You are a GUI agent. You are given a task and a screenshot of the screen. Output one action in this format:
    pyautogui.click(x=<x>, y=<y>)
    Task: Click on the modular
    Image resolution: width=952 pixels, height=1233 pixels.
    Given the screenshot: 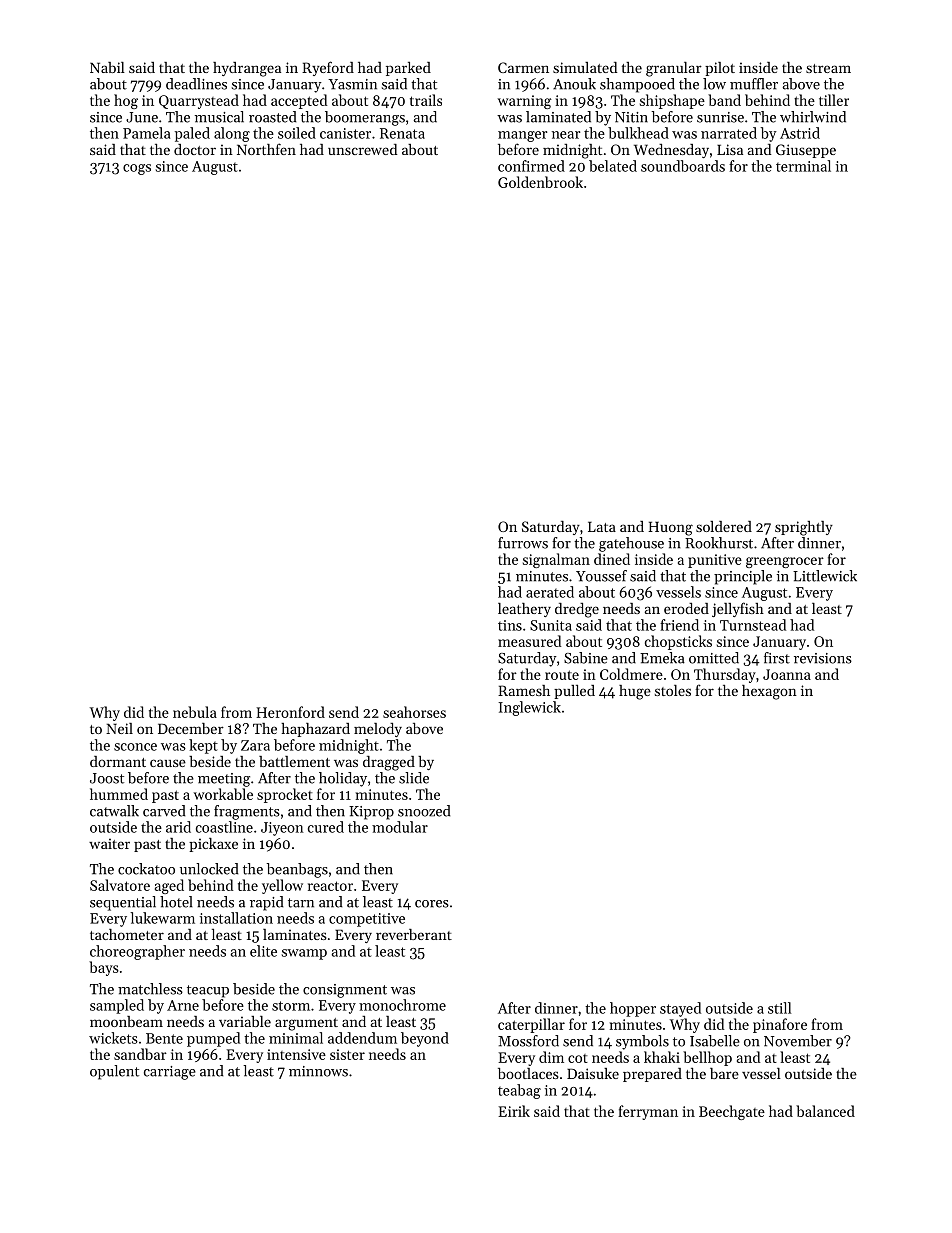 What is the action you would take?
    pyautogui.click(x=400, y=827)
